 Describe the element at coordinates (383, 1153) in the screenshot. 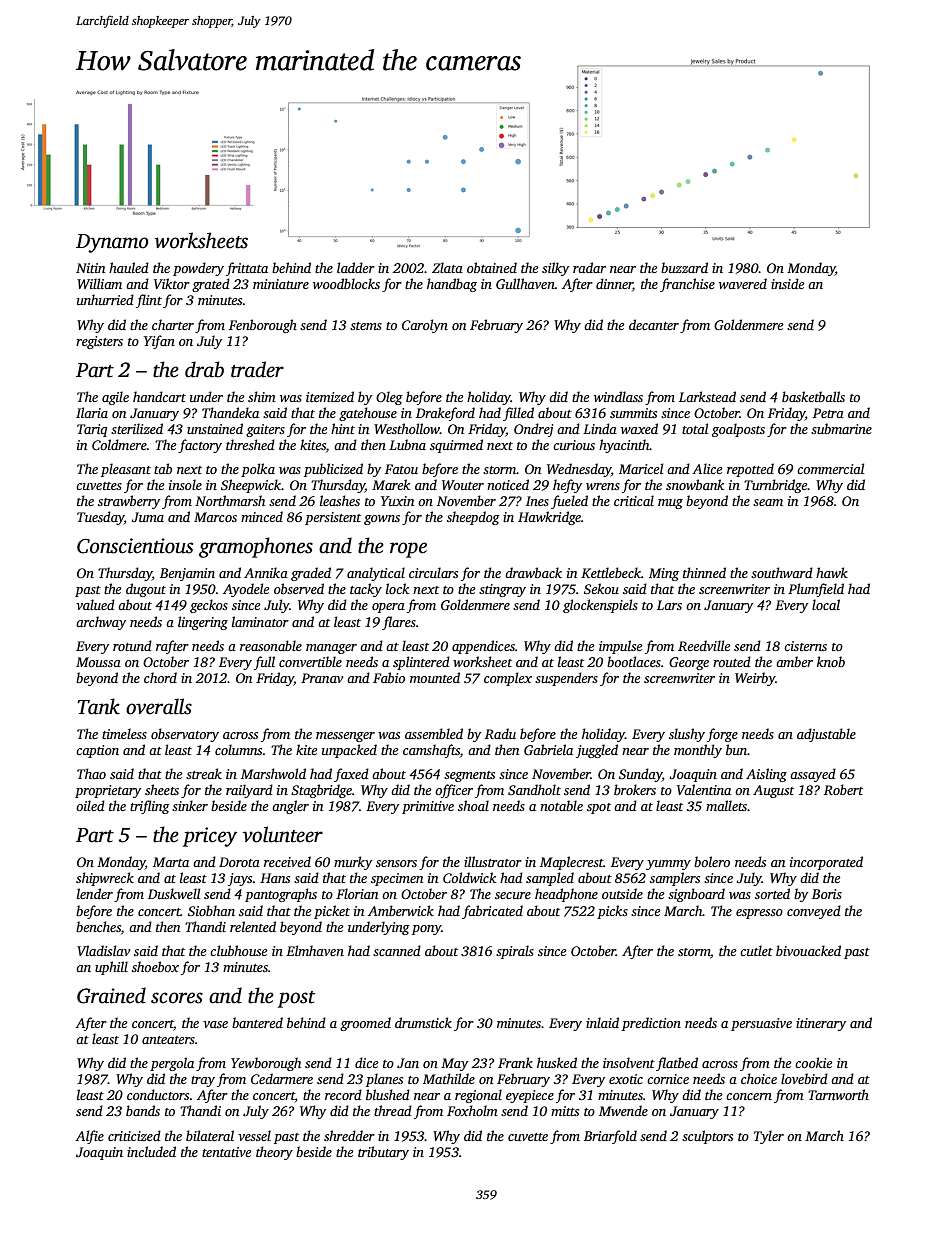

I see `tributary` at that location.
